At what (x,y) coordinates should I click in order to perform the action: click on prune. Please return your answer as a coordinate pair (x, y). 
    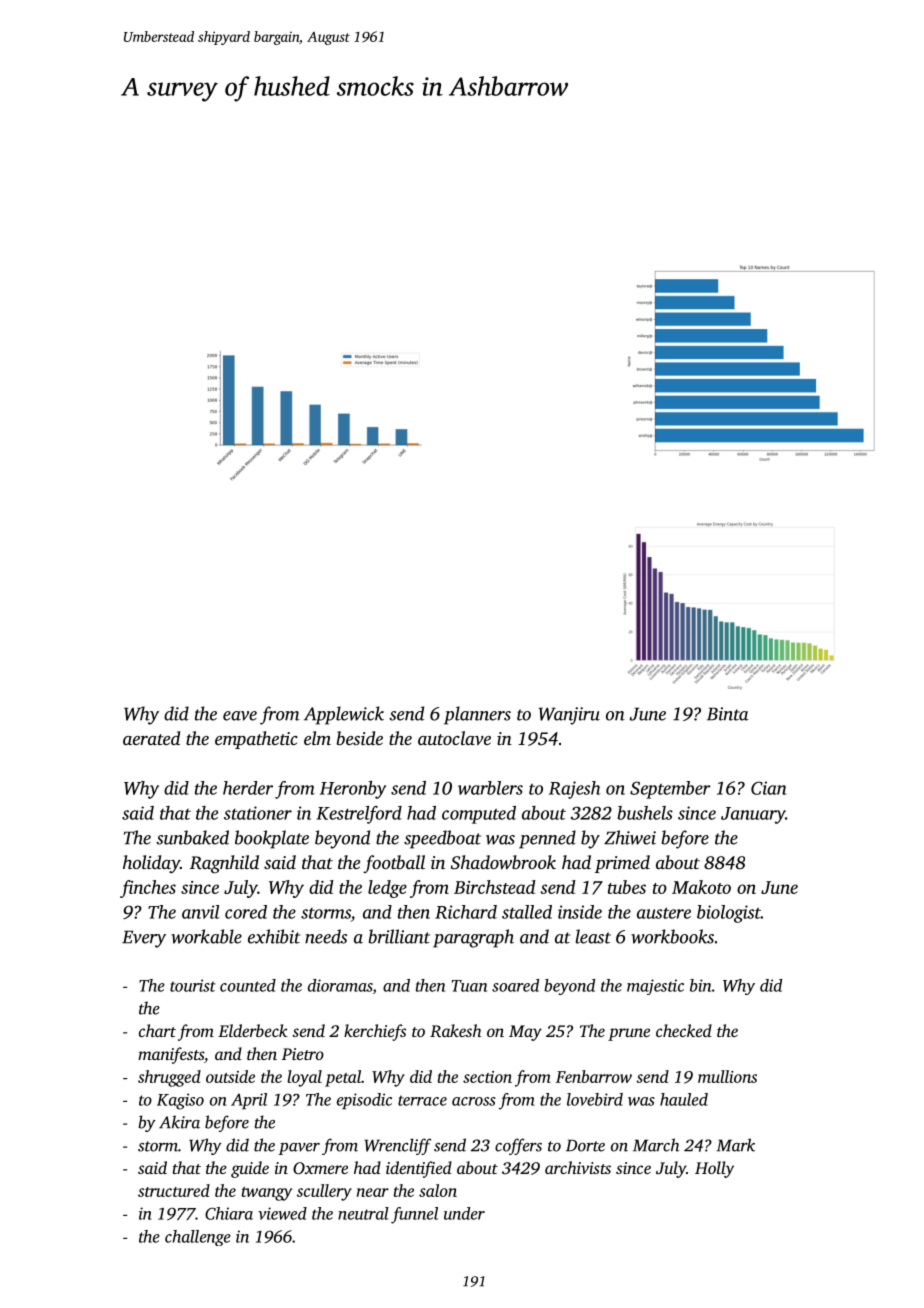
    Looking at the image, I should click on (629, 1034).
